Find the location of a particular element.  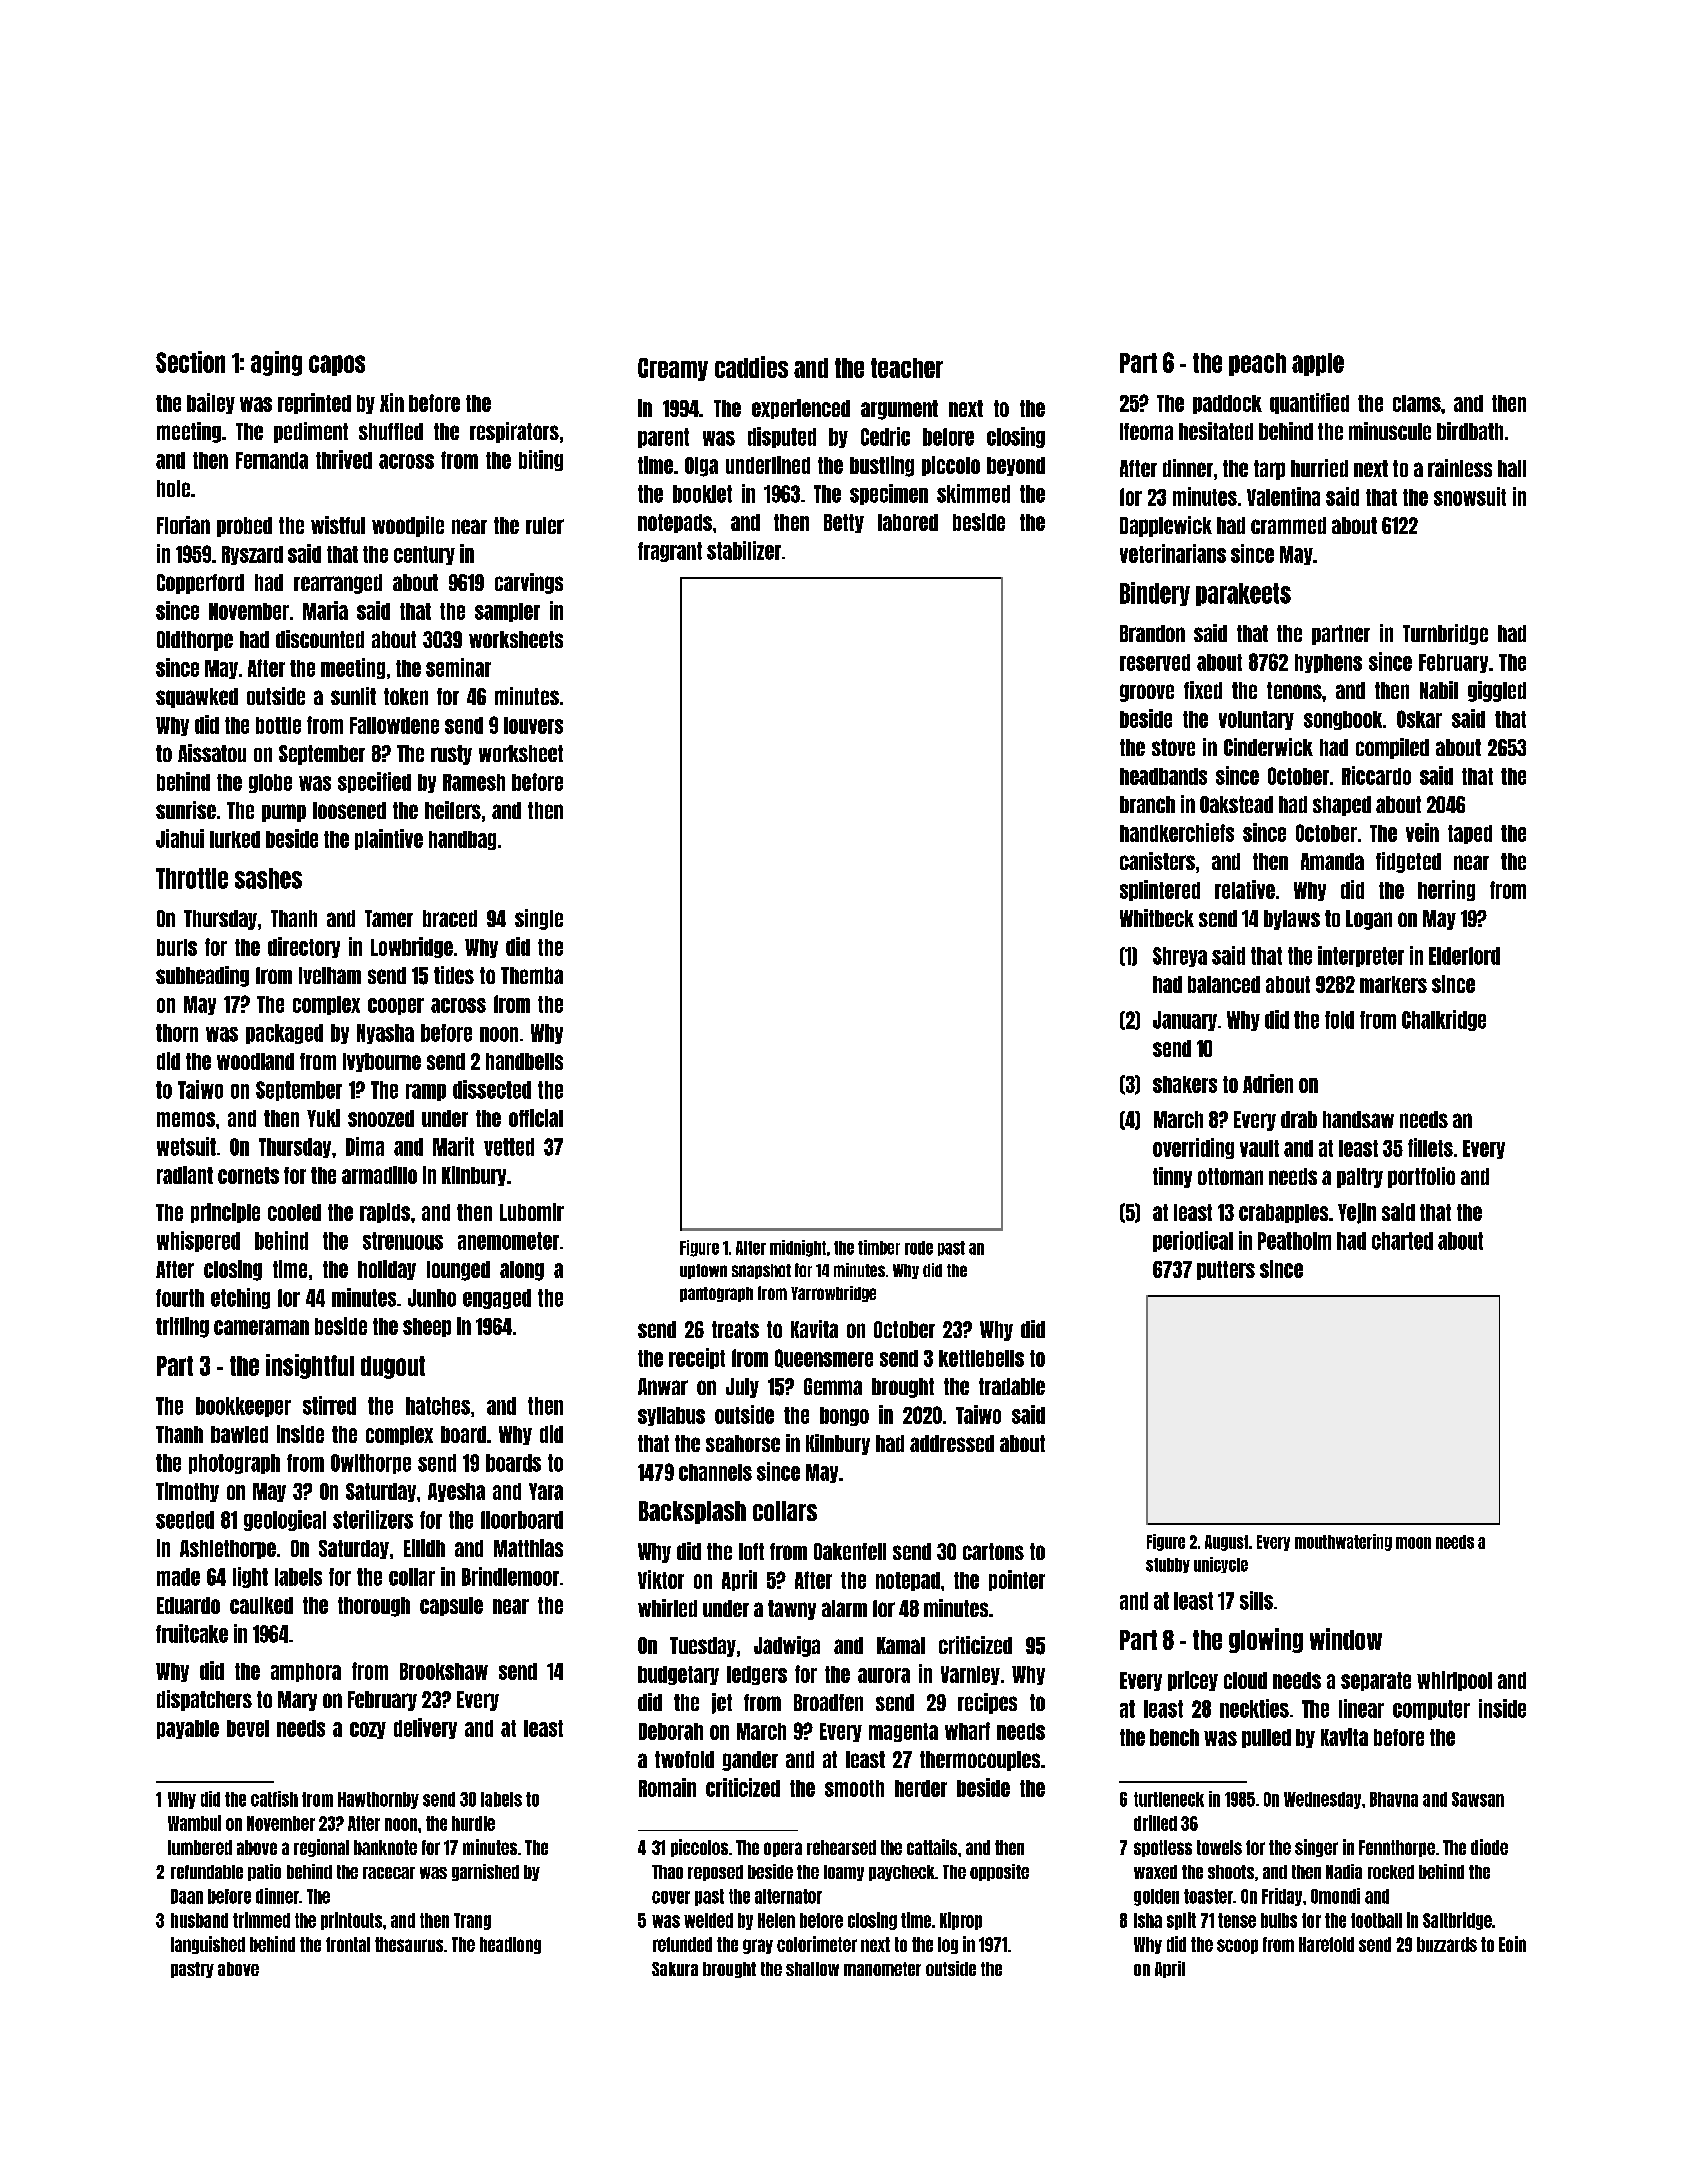

louvers is located at coordinates (533, 725).
